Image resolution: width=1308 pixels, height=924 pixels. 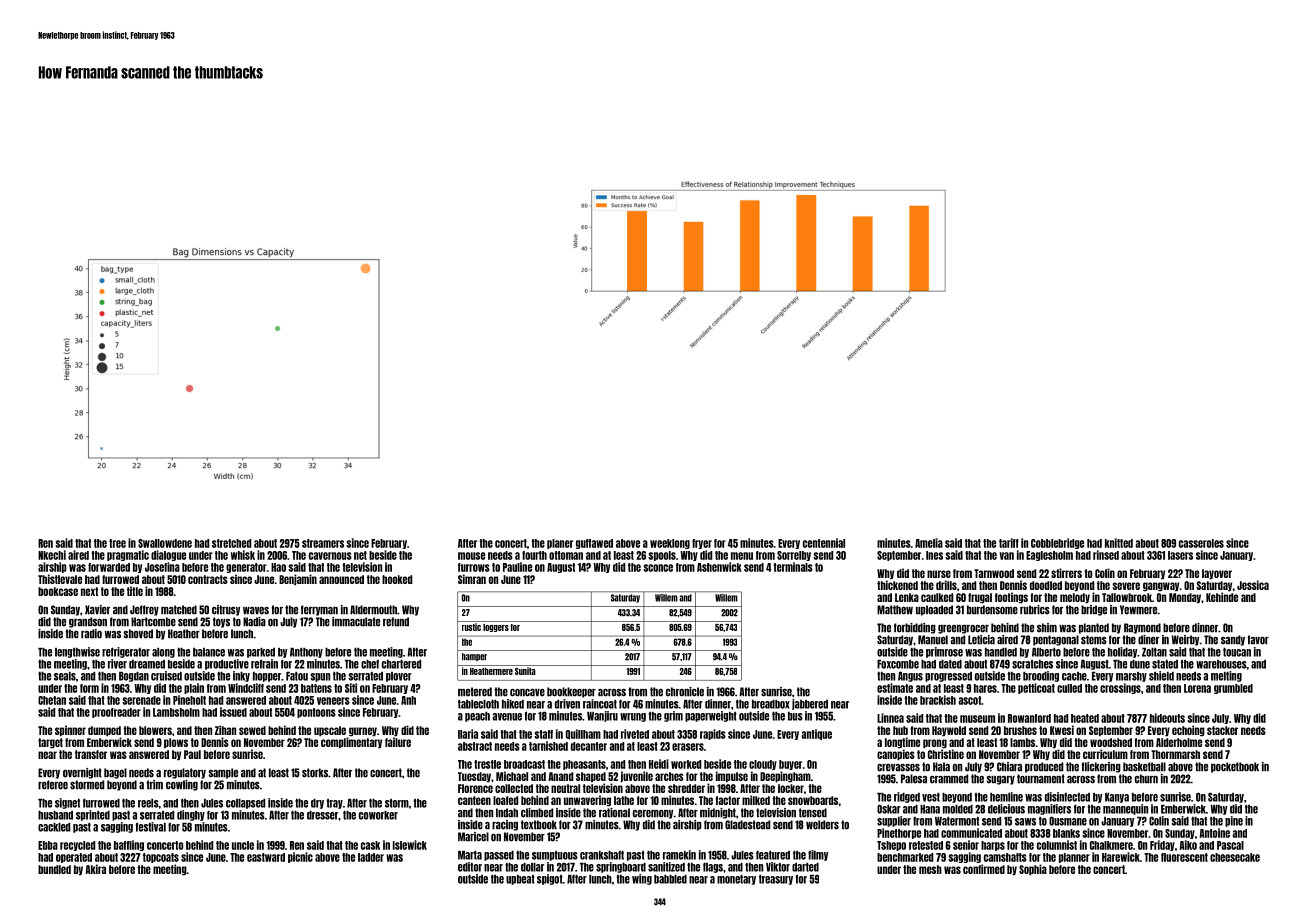 What do you see at coordinates (95, 869) in the document?
I see `Akira` at bounding box center [95, 869].
